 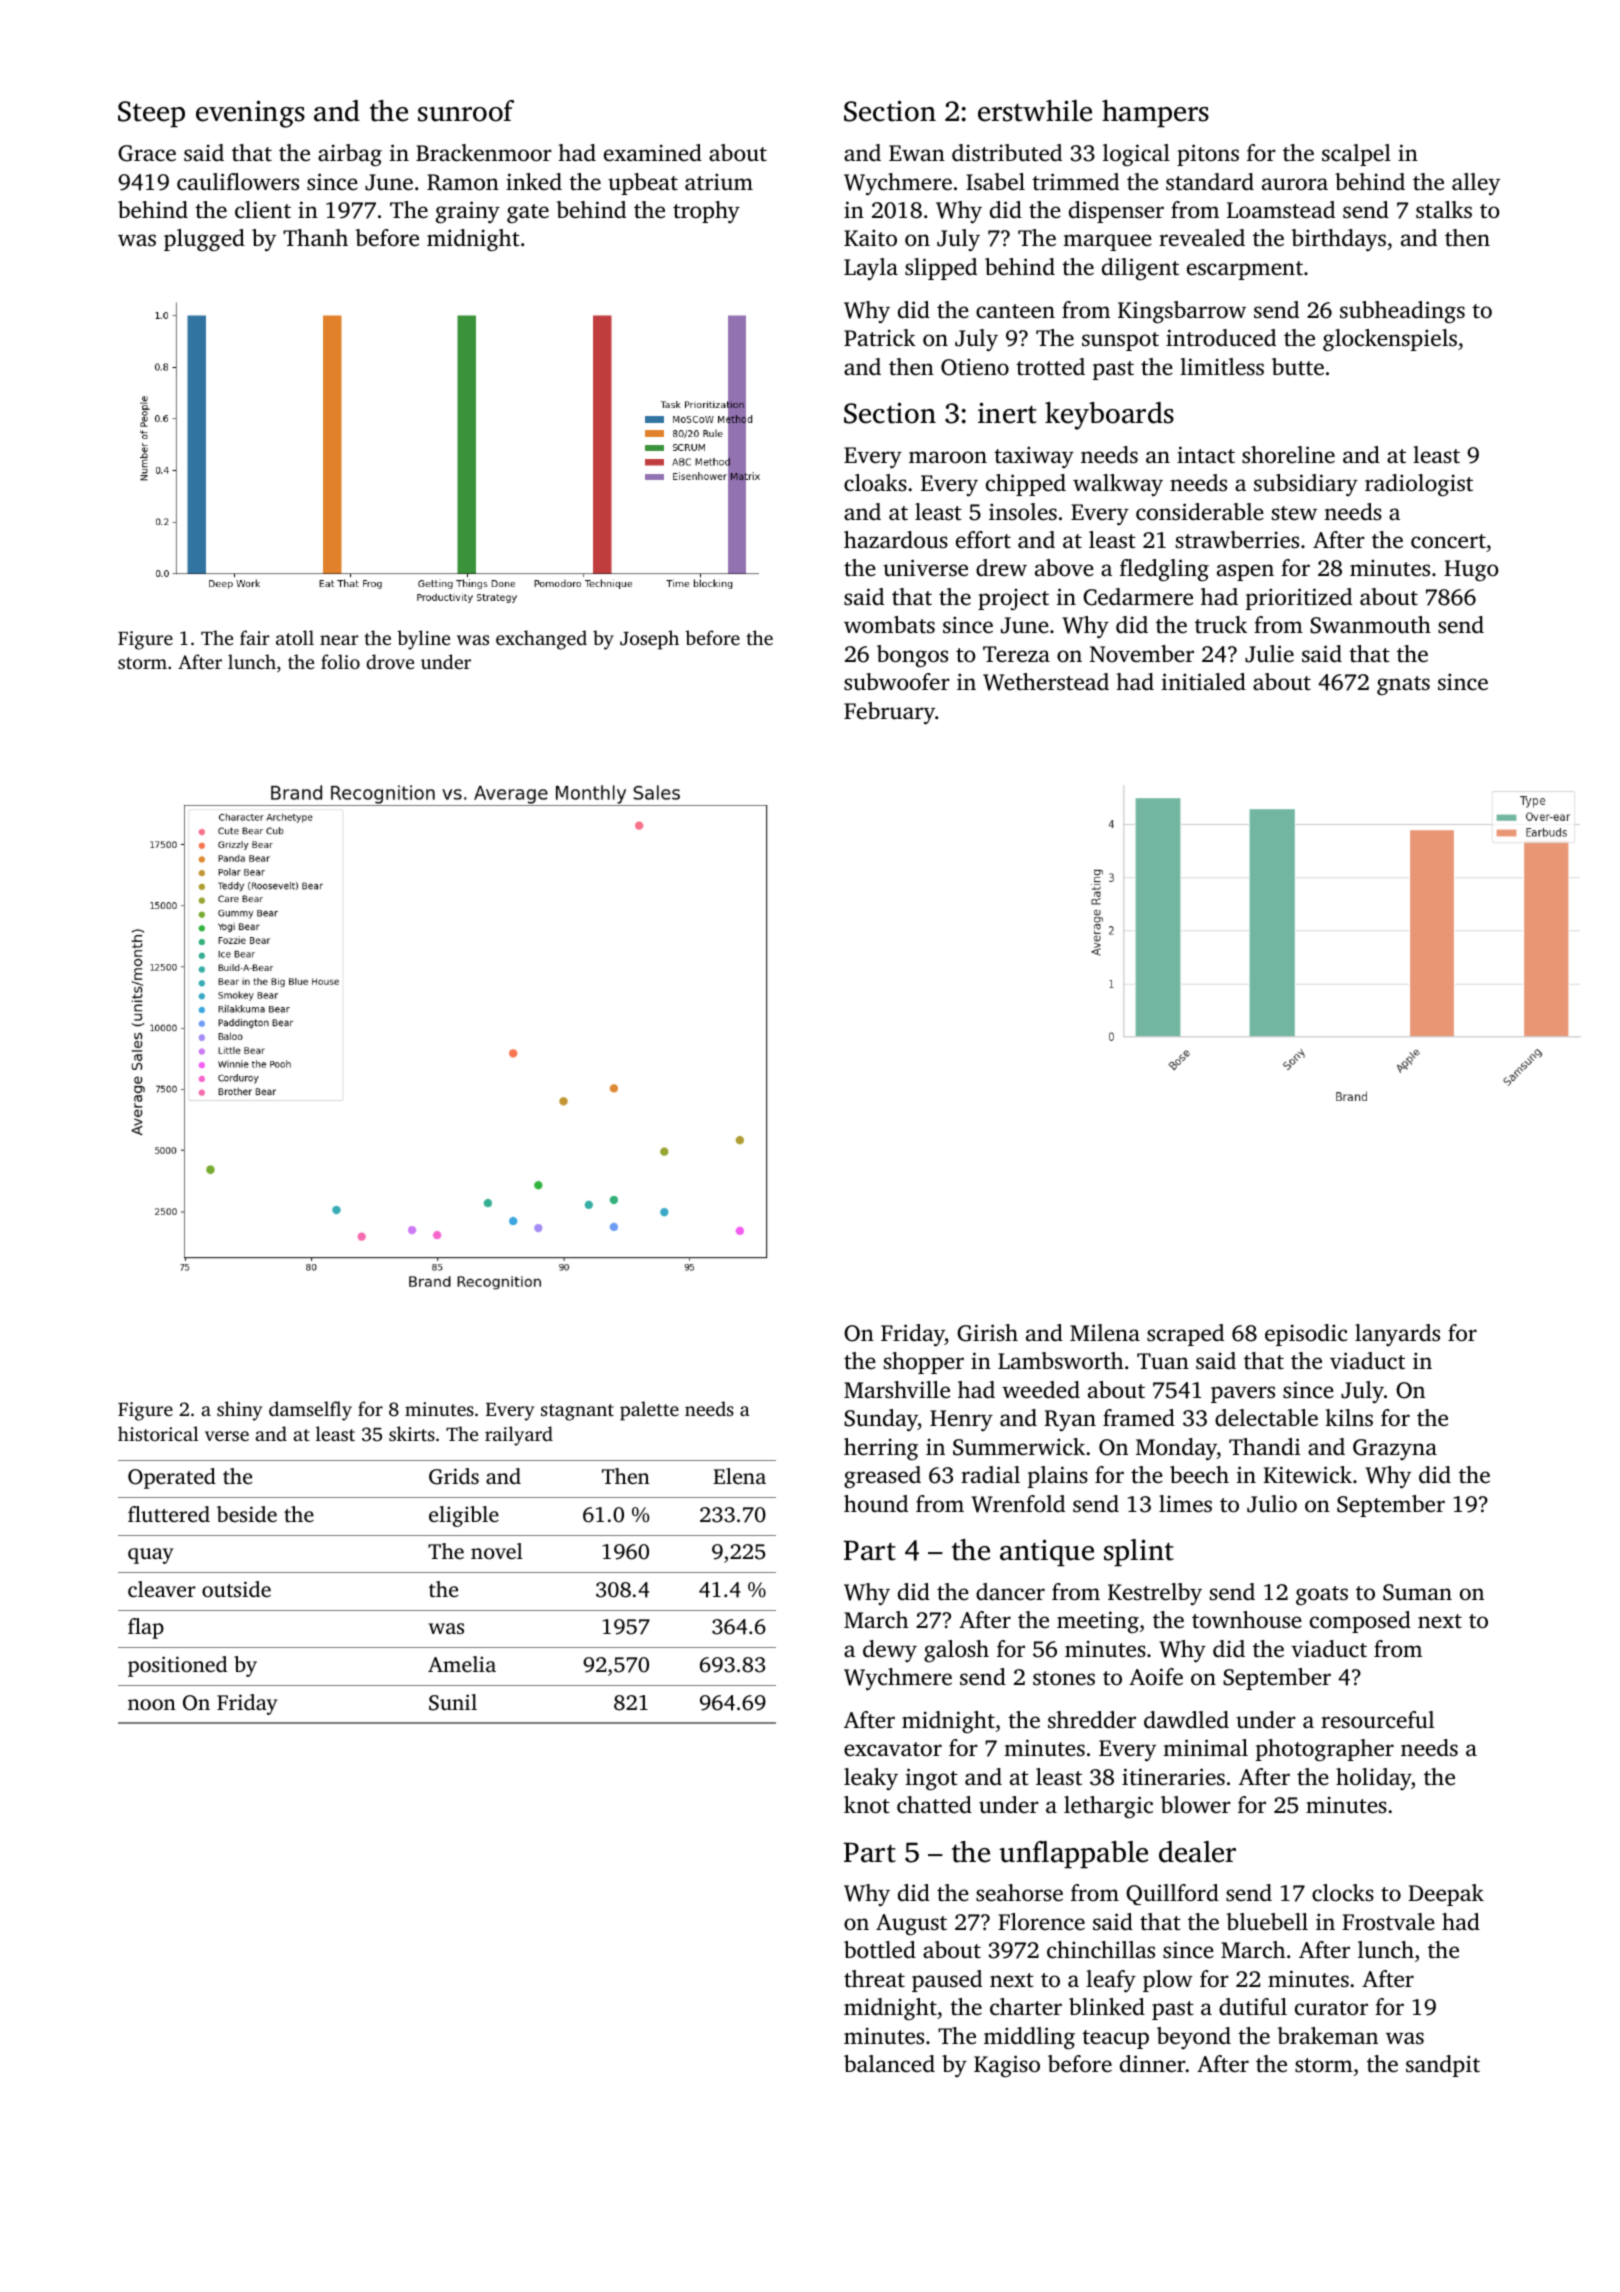 I want to click on fair, so click(x=254, y=637).
